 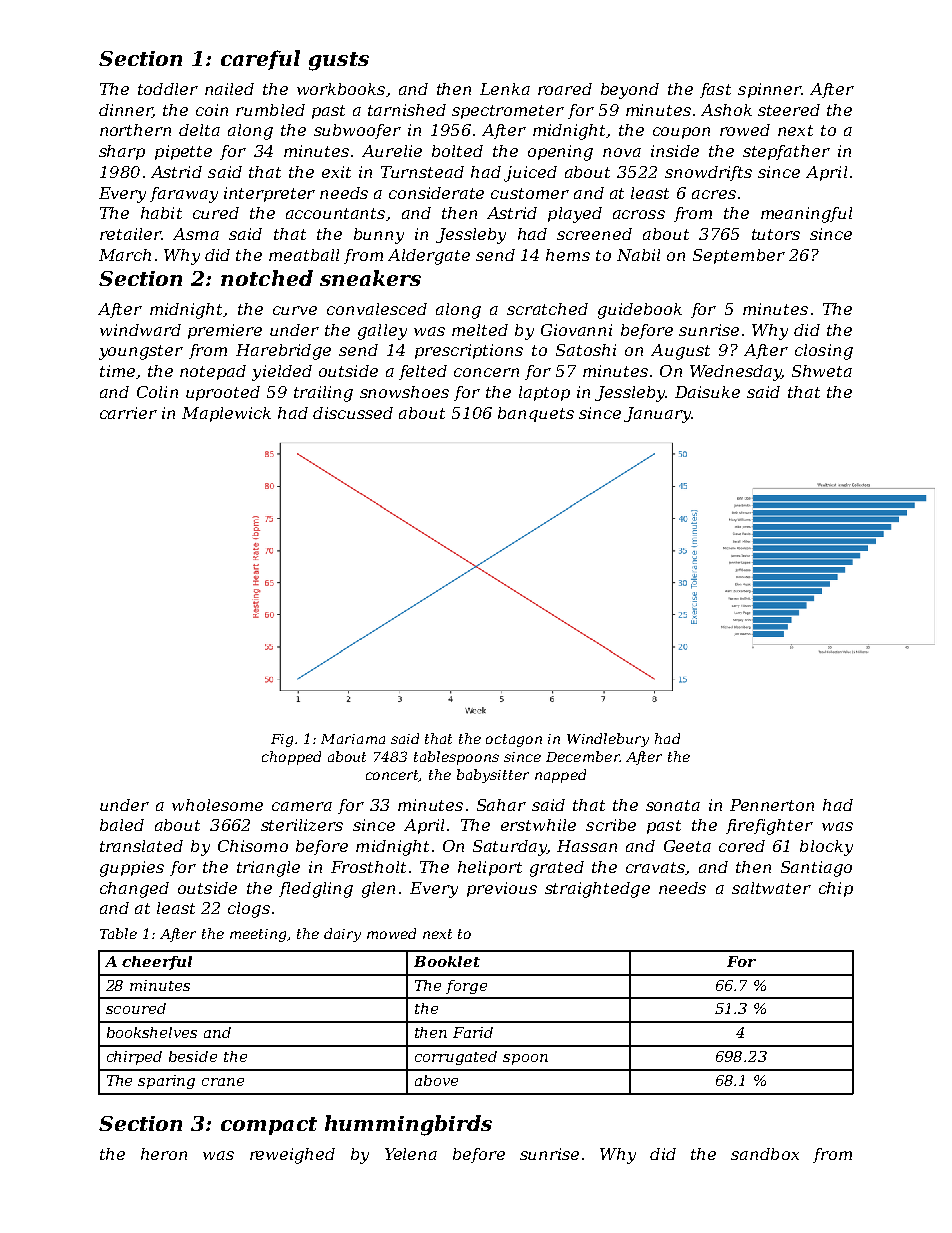 I want to click on Yelena, so click(x=411, y=1154).
